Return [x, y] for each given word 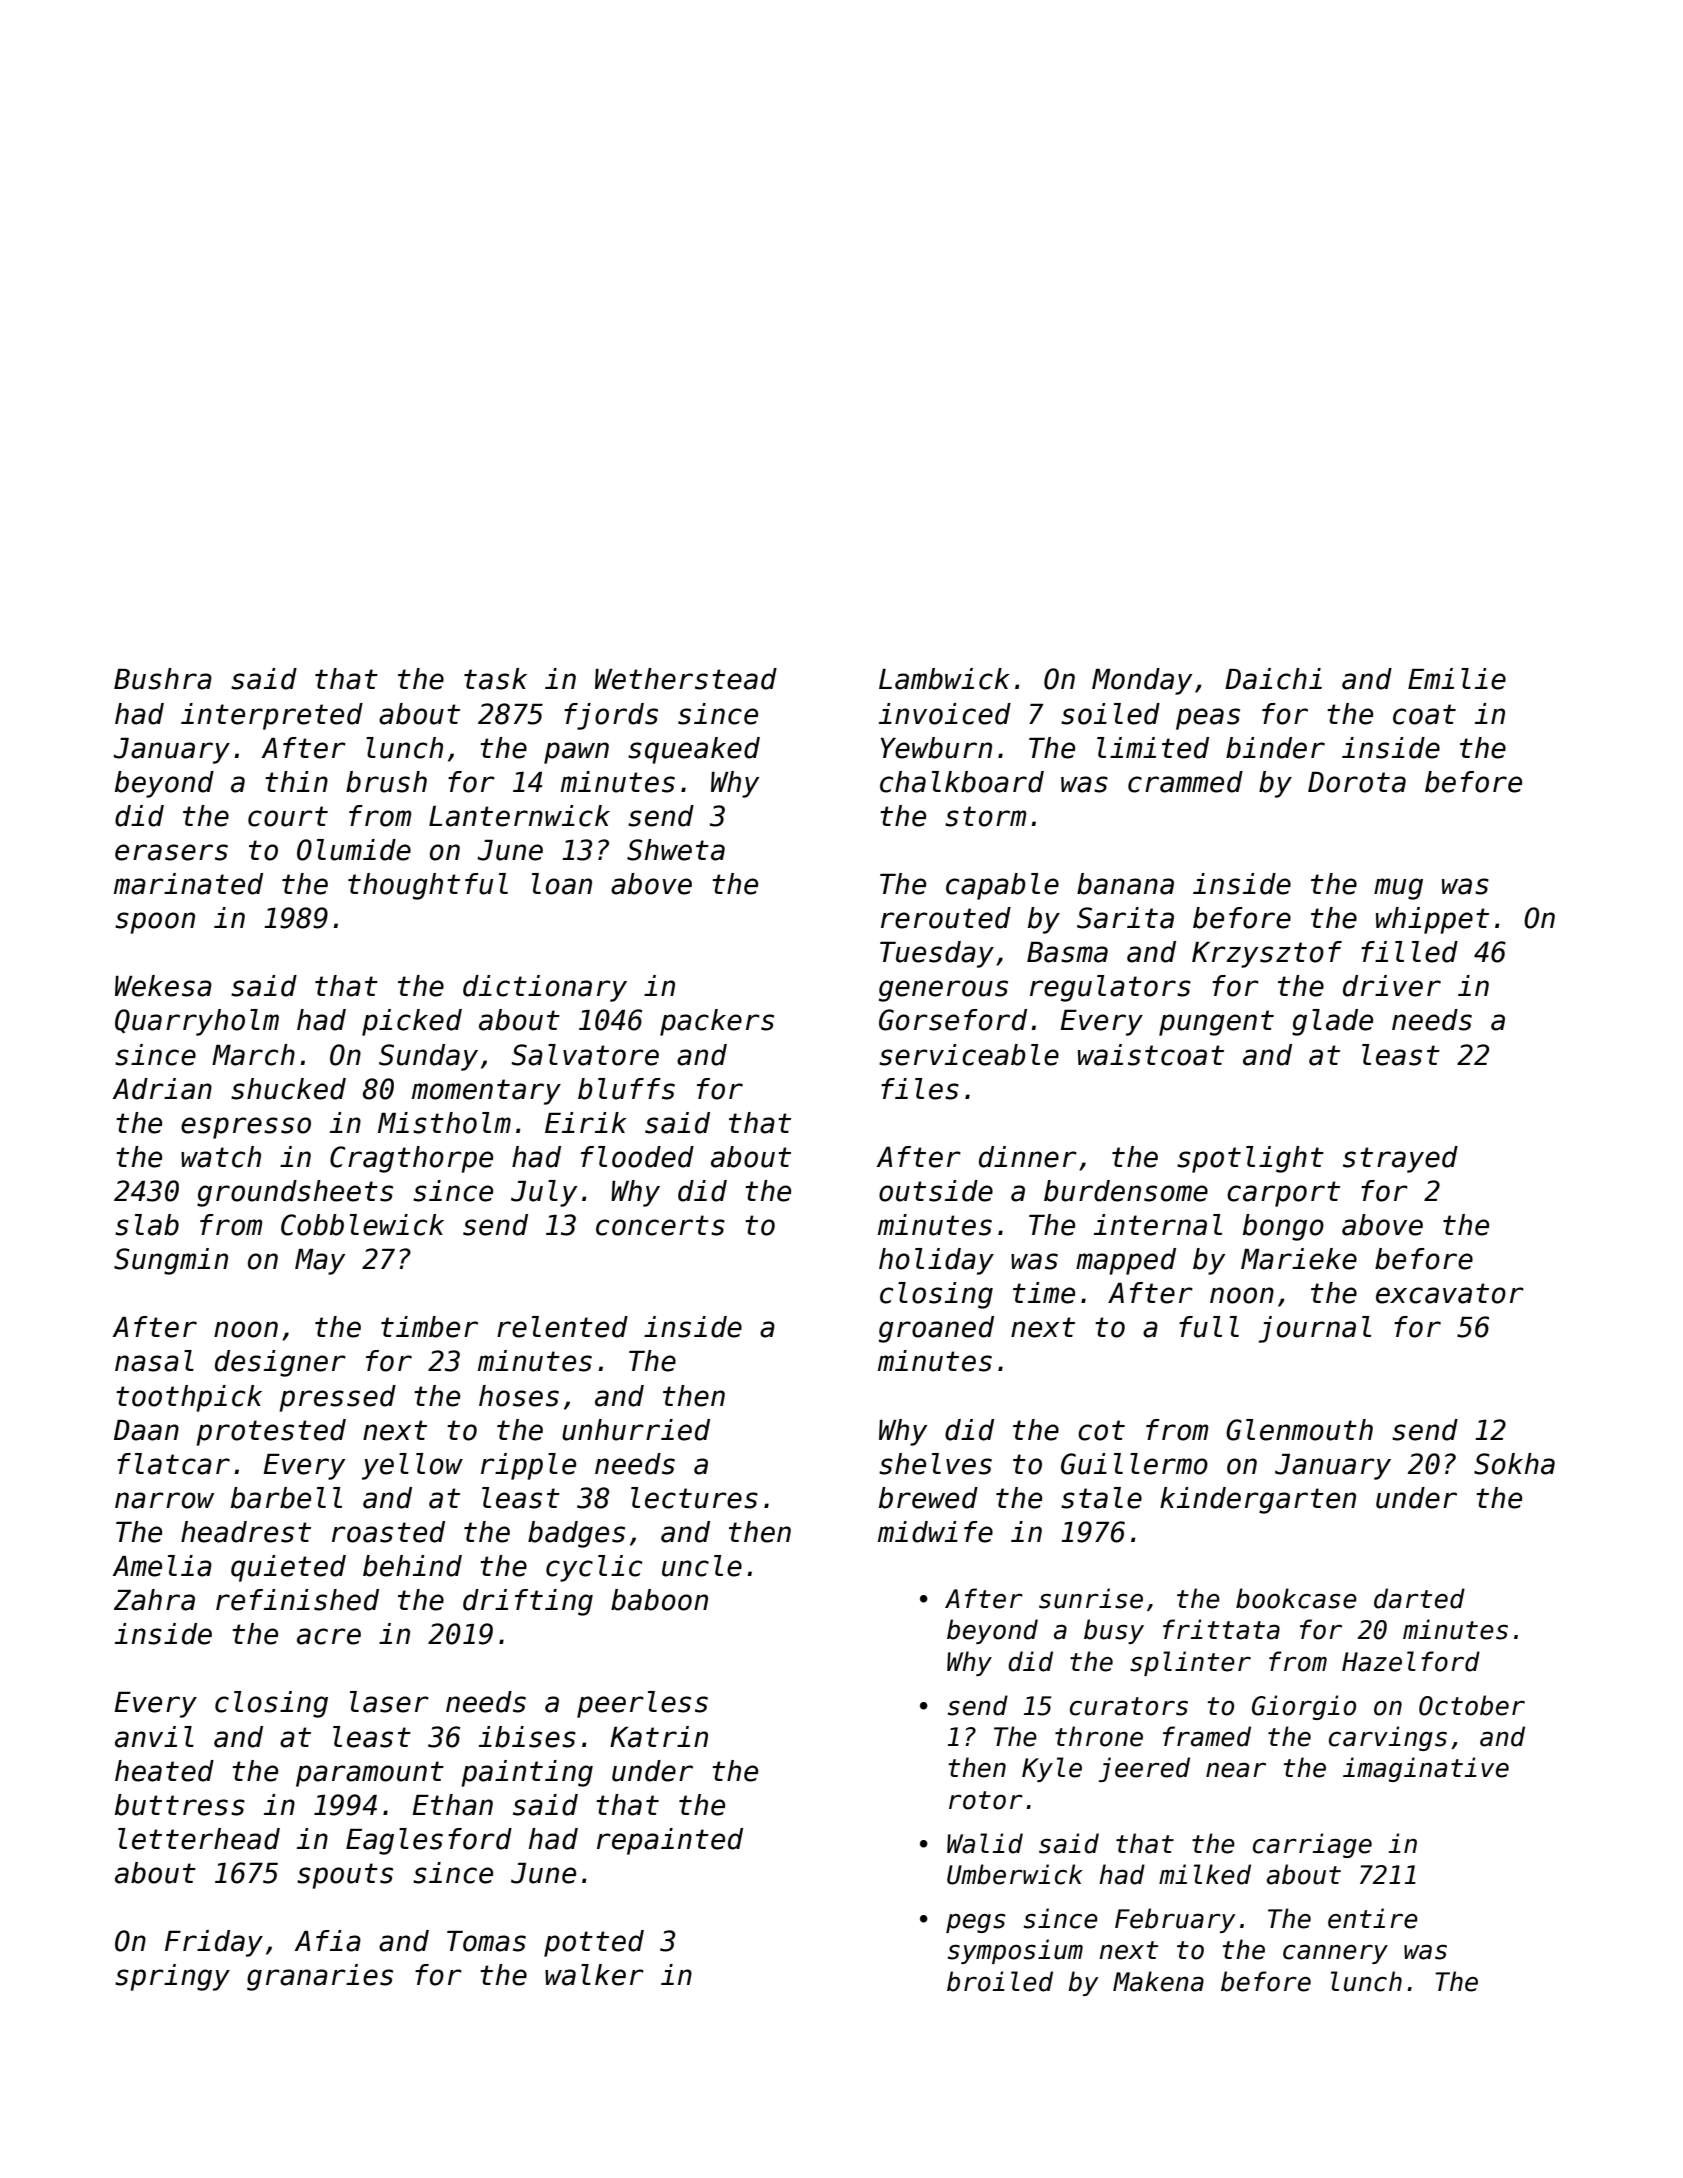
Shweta [676, 850]
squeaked [694, 750]
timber [429, 1327]
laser [389, 1702]
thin [296, 781]
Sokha [1514, 1464]
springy [172, 1977]
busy [1114, 1631]
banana [1125, 884]
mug [1398, 889]
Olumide [354, 850]
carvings [1388, 1738]
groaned [936, 1329]
